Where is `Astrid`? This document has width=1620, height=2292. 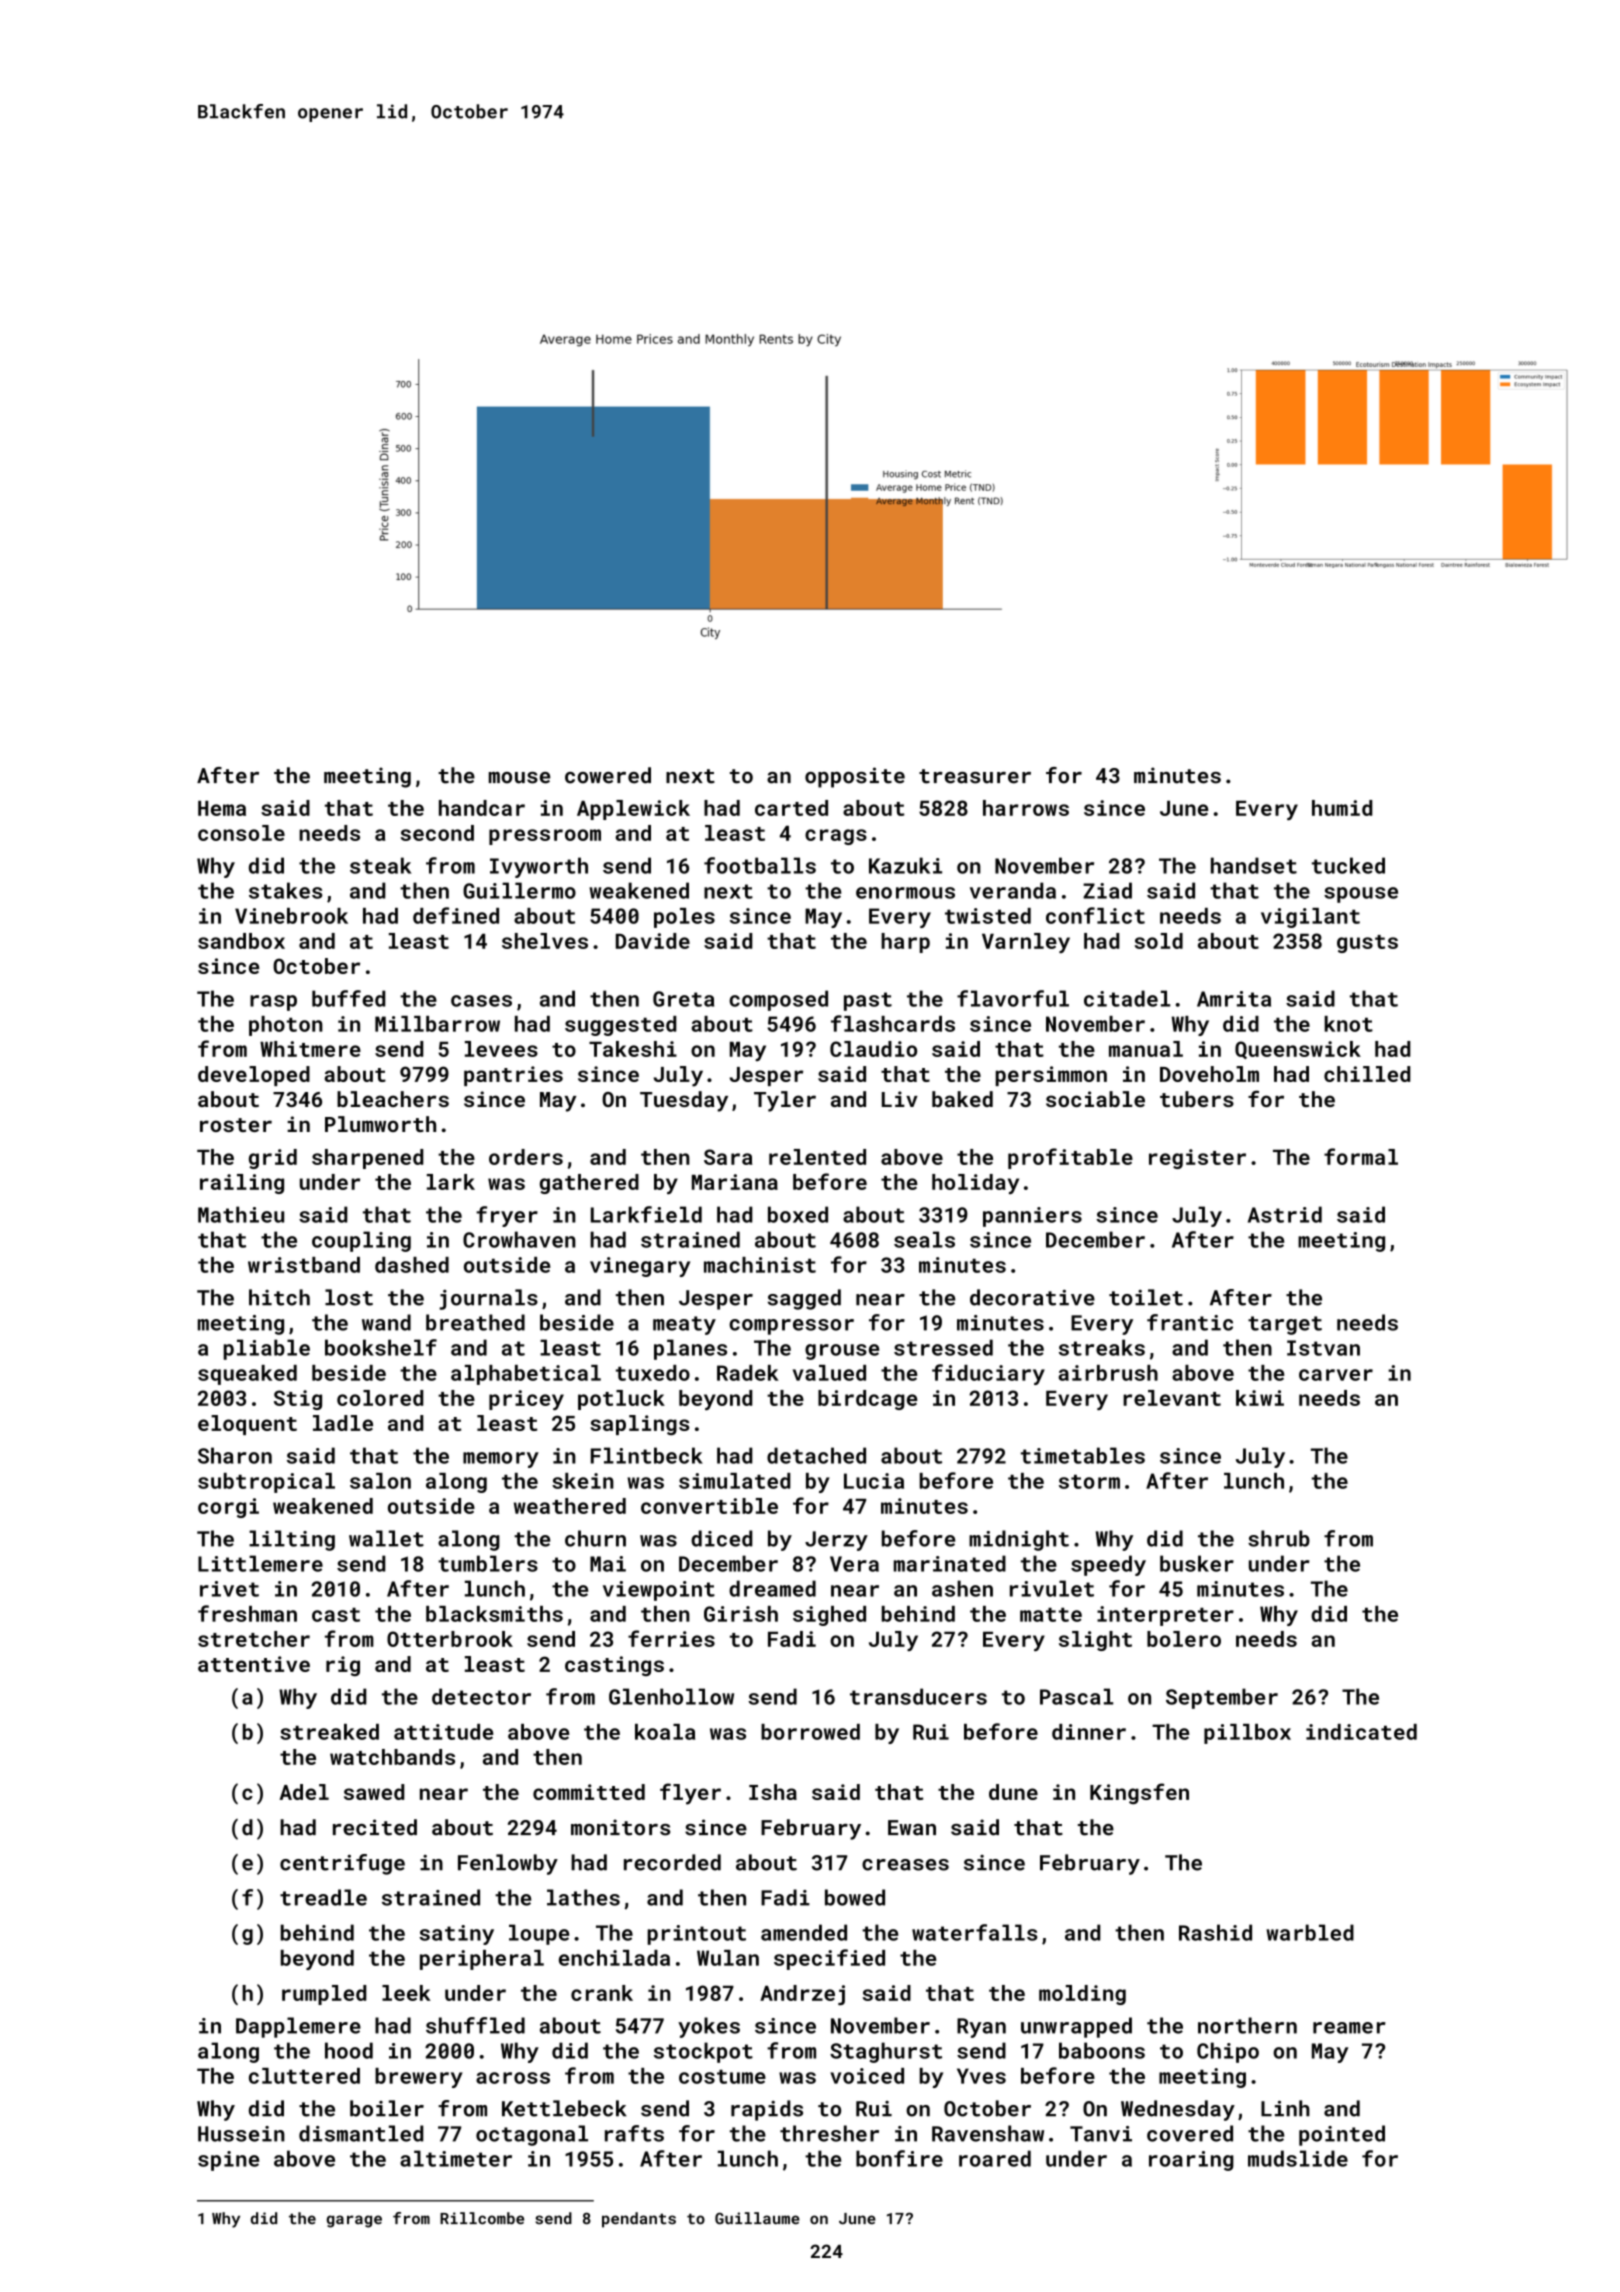 Astrid is located at coordinates (1285, 1214).
